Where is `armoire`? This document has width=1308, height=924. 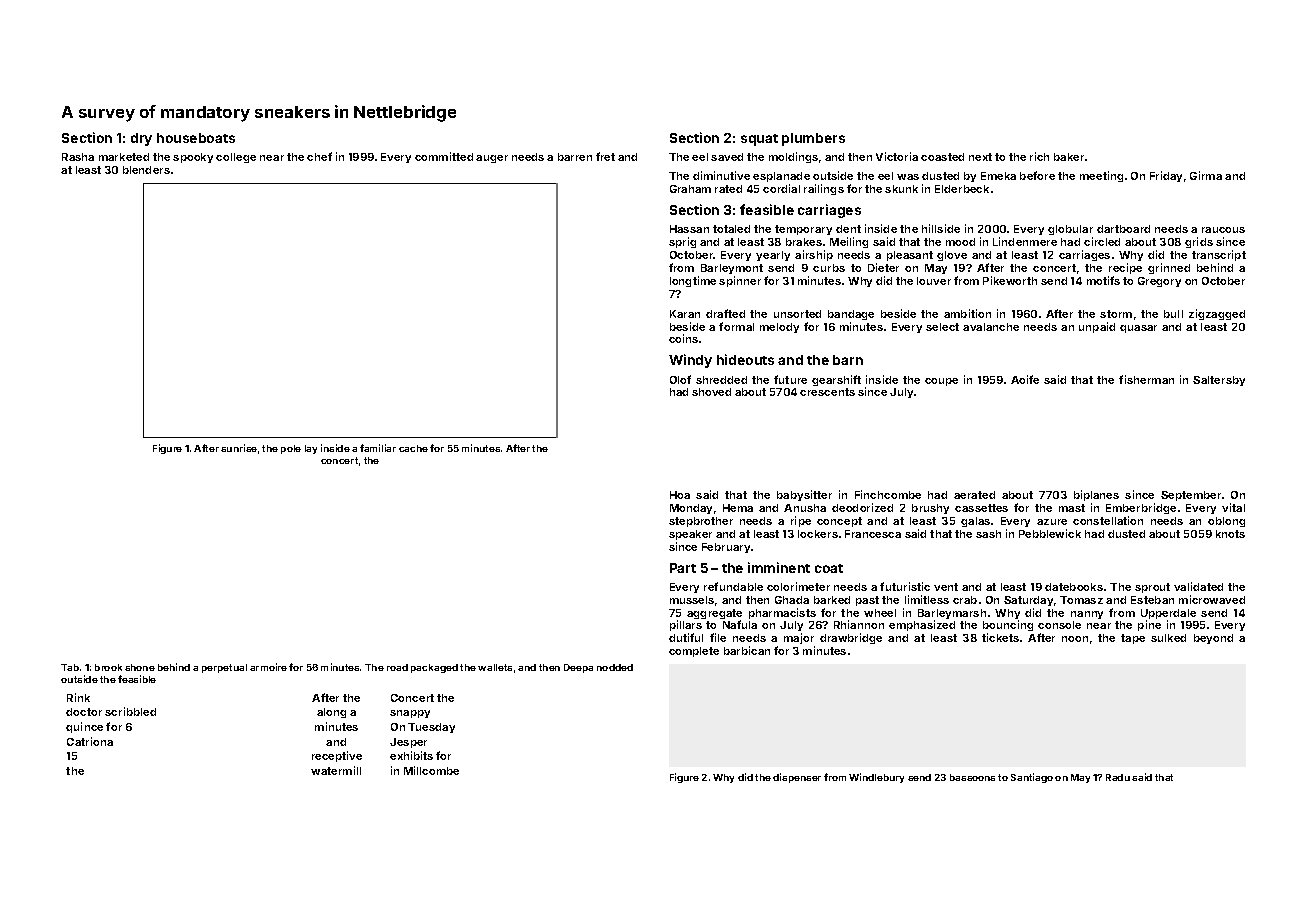
armoire is located at coordinates (268, 667).
